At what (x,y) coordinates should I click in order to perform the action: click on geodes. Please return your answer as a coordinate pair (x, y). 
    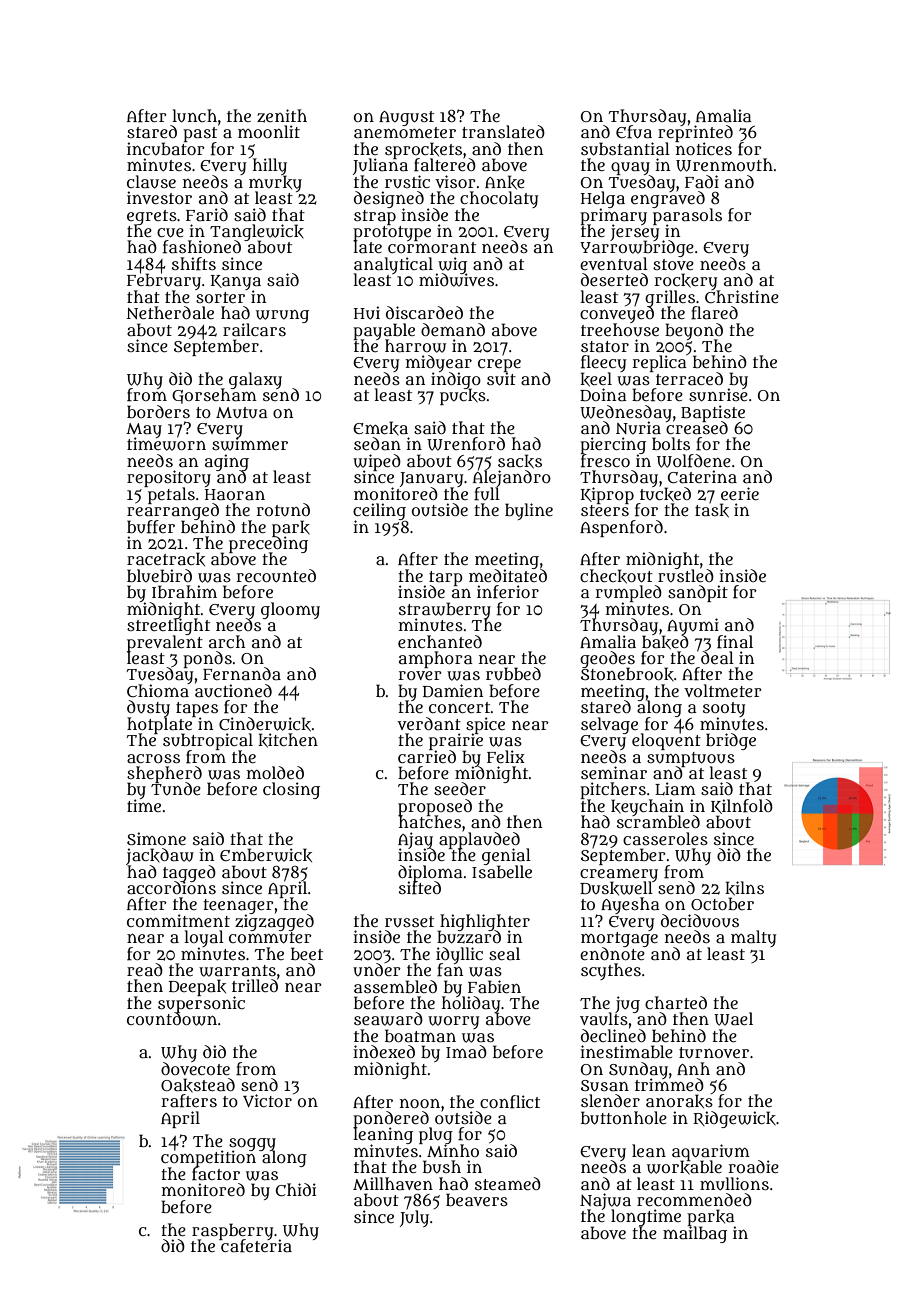
    Looking at the image, I should click on (607, 659).
